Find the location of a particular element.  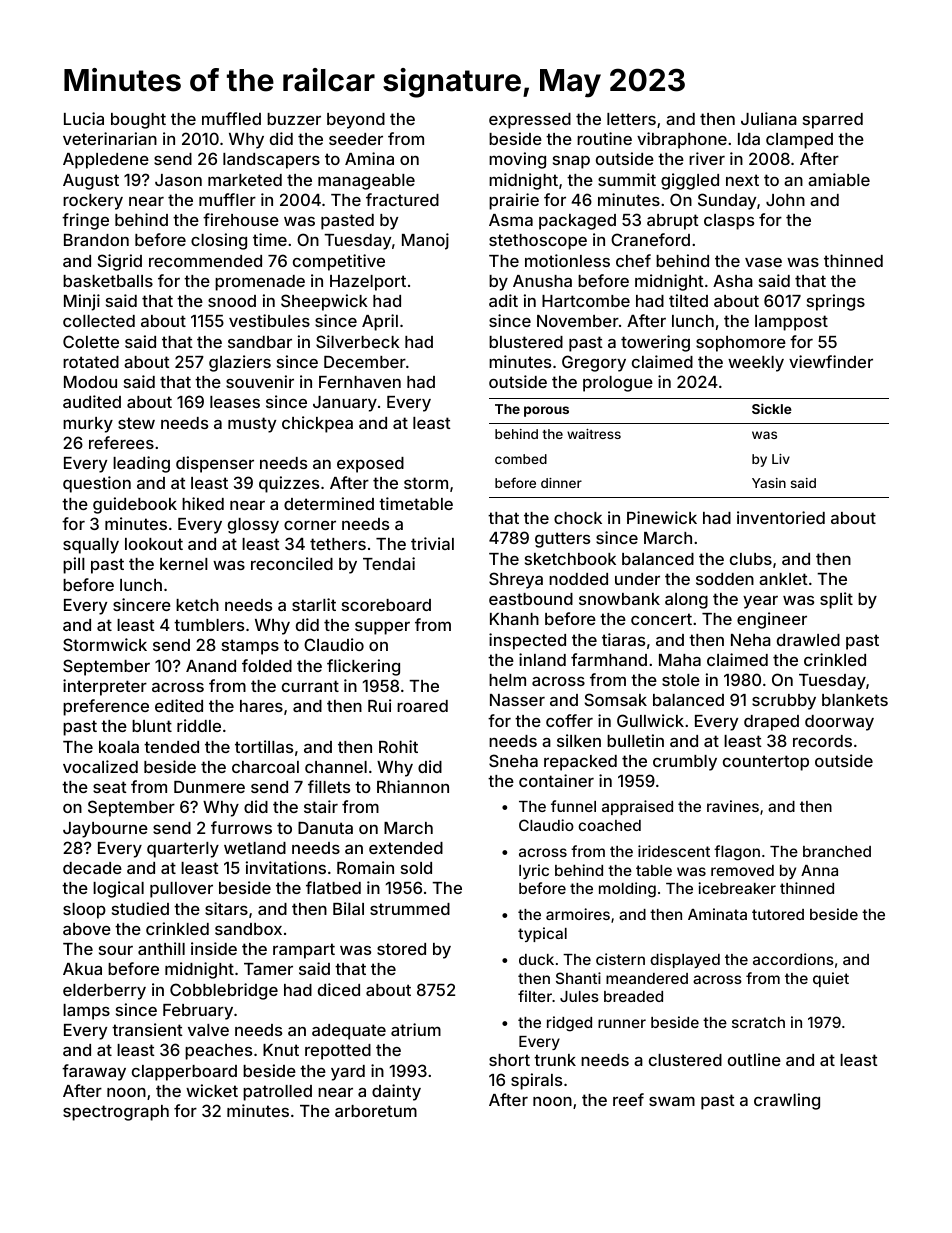

combed is located at coordinates (521, 459).
